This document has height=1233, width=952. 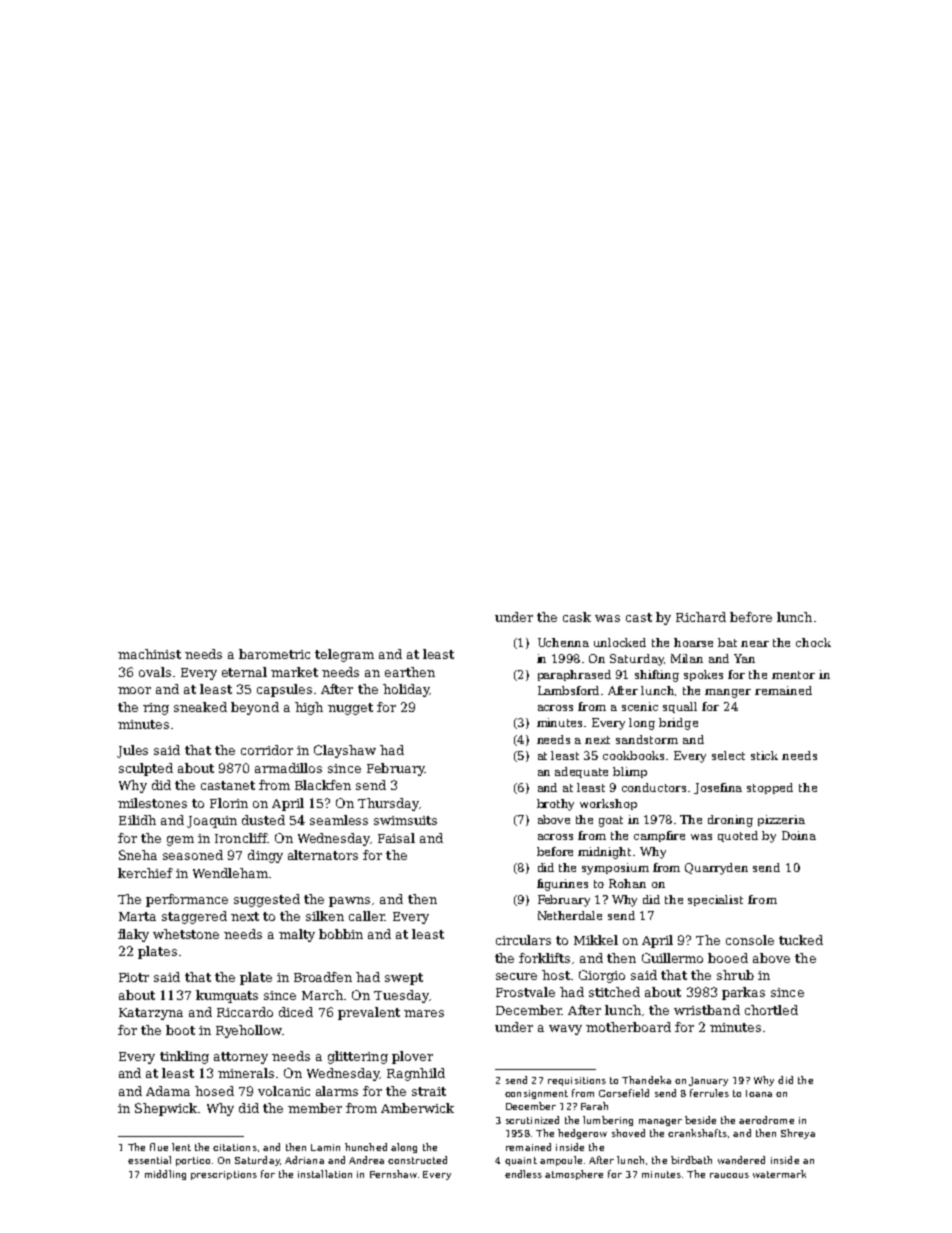 What do you see at coordinates (565, 1030) in the document?
I see `wavy` at bounding box center [565, 1030].
